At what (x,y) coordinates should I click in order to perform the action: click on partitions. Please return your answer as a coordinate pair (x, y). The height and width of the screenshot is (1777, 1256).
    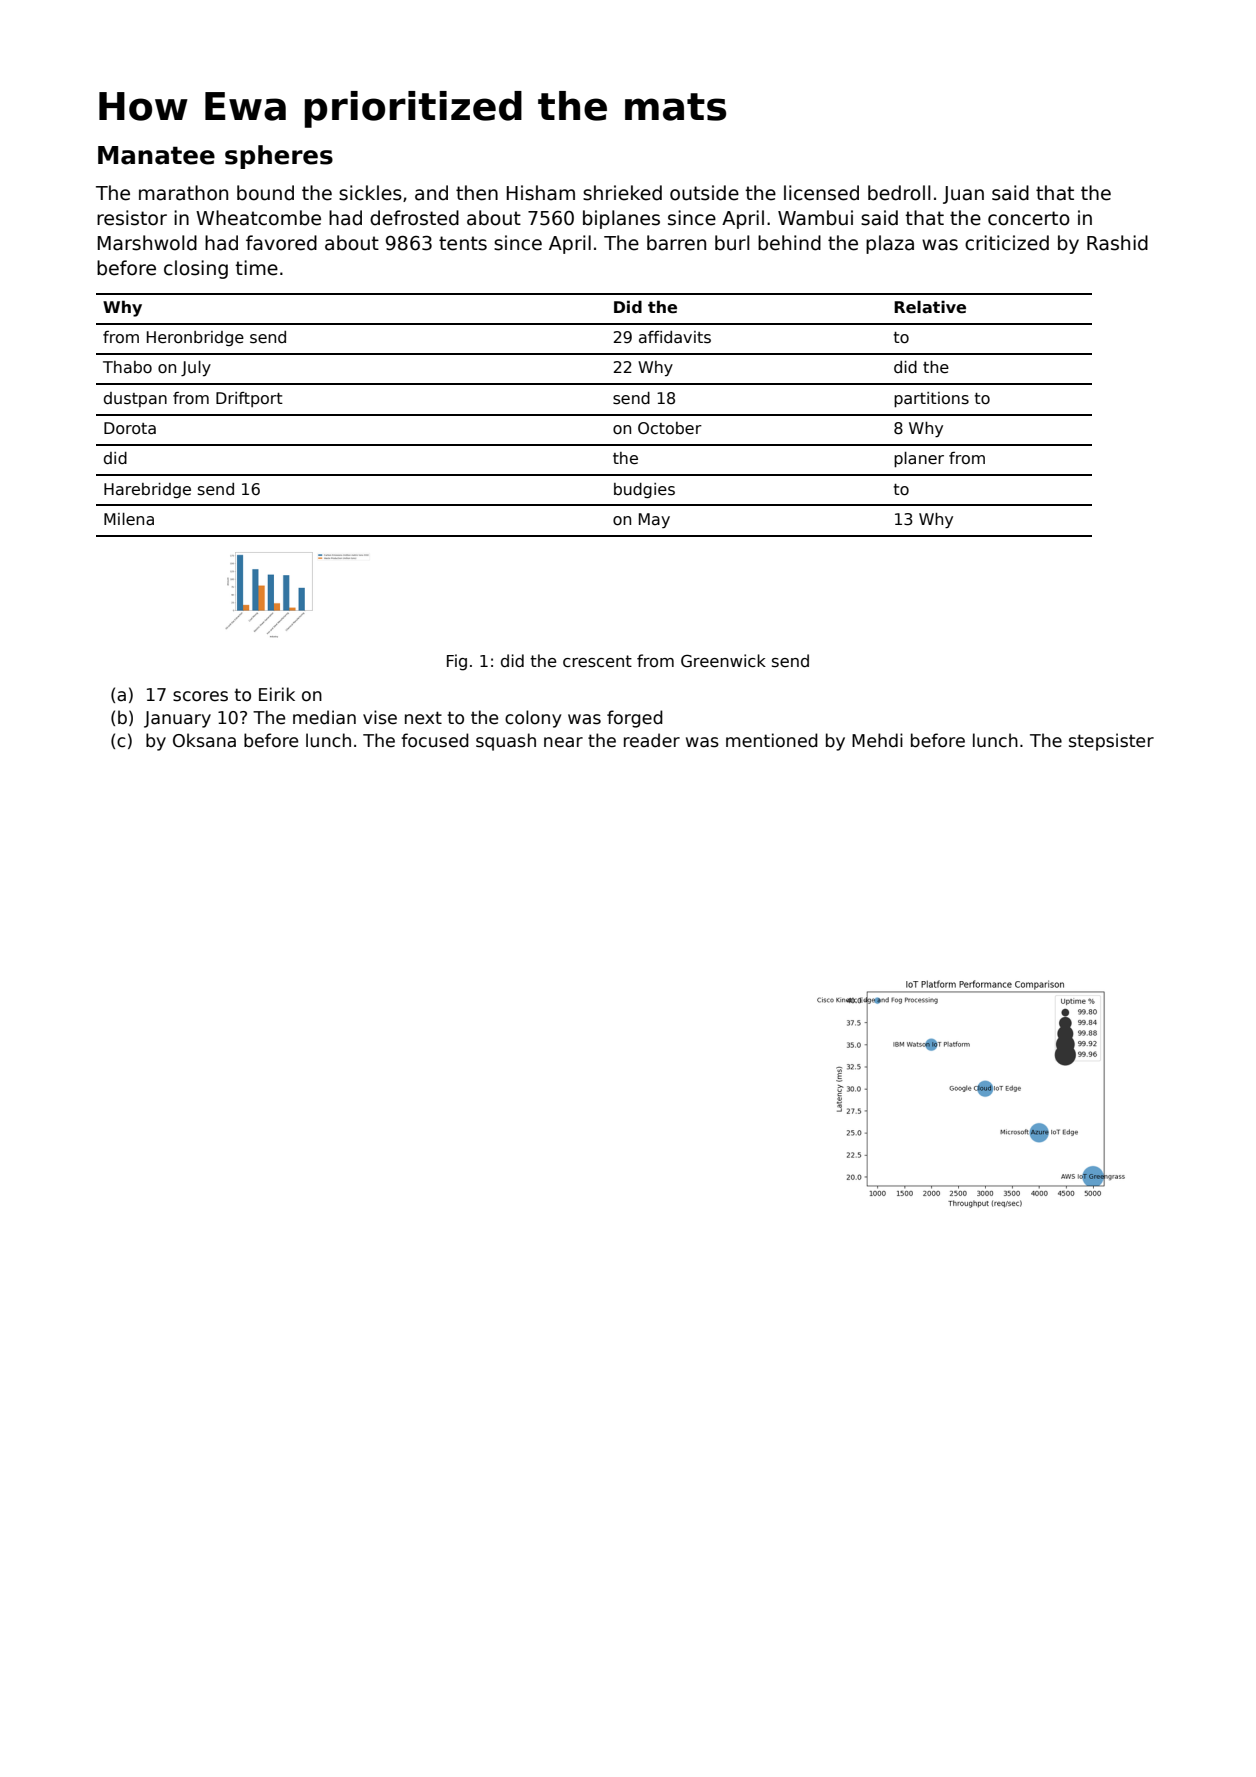
    Looking at the image, I should click on (931, 399).
